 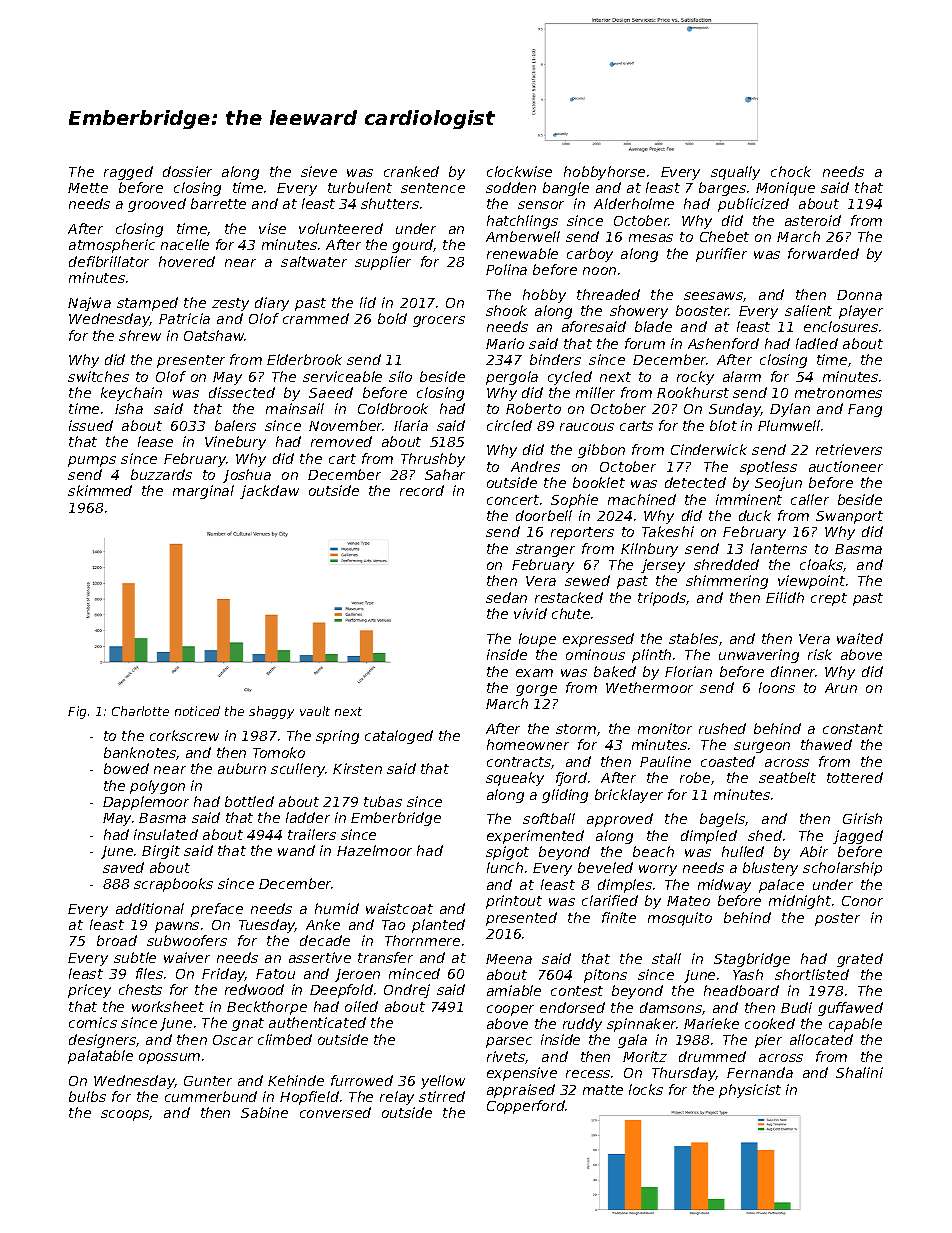 I want to click on carboy, so click(x=590, y=255).
